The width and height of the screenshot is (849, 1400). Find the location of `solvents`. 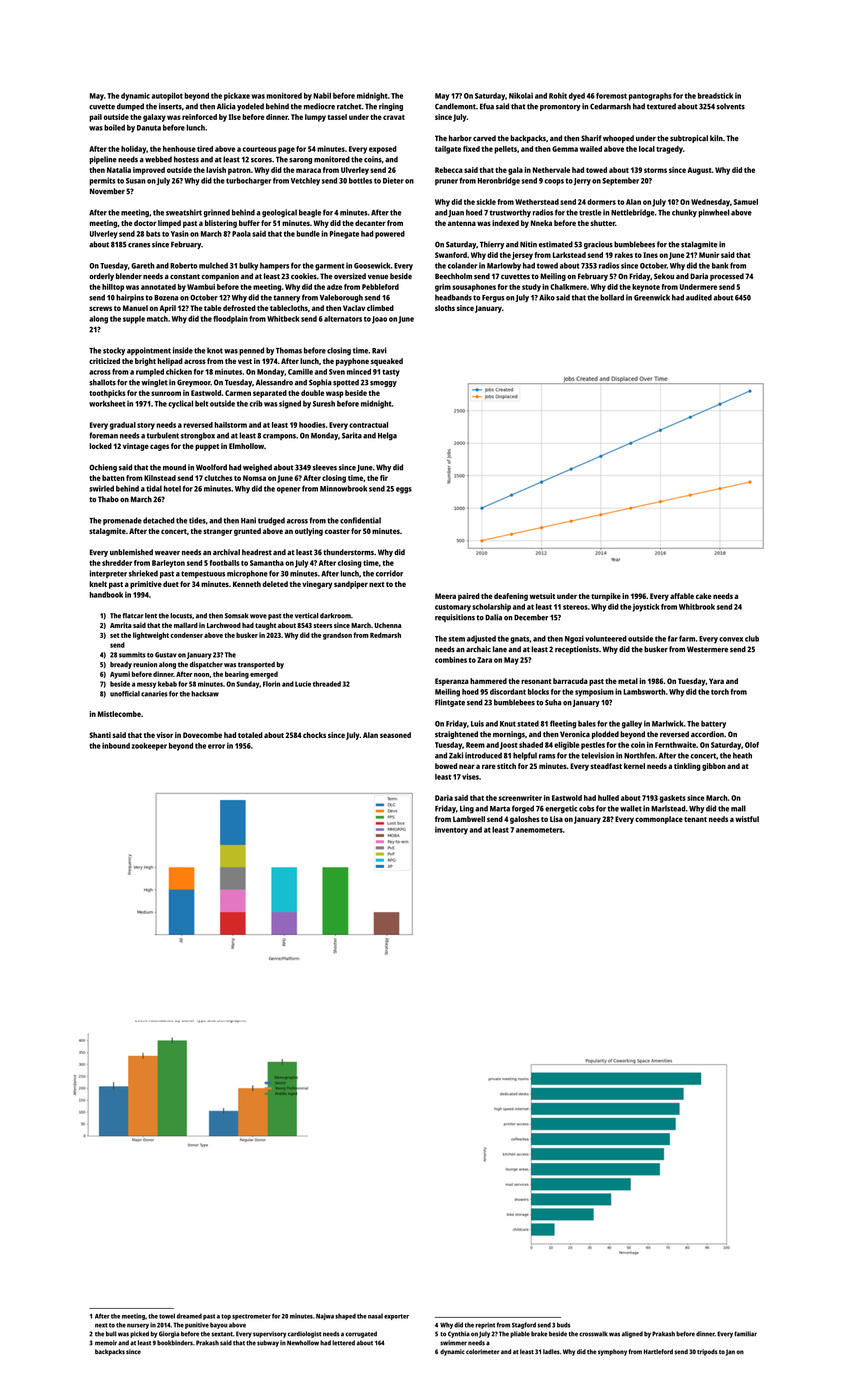

solvents is located at coordinates (730, 106).
